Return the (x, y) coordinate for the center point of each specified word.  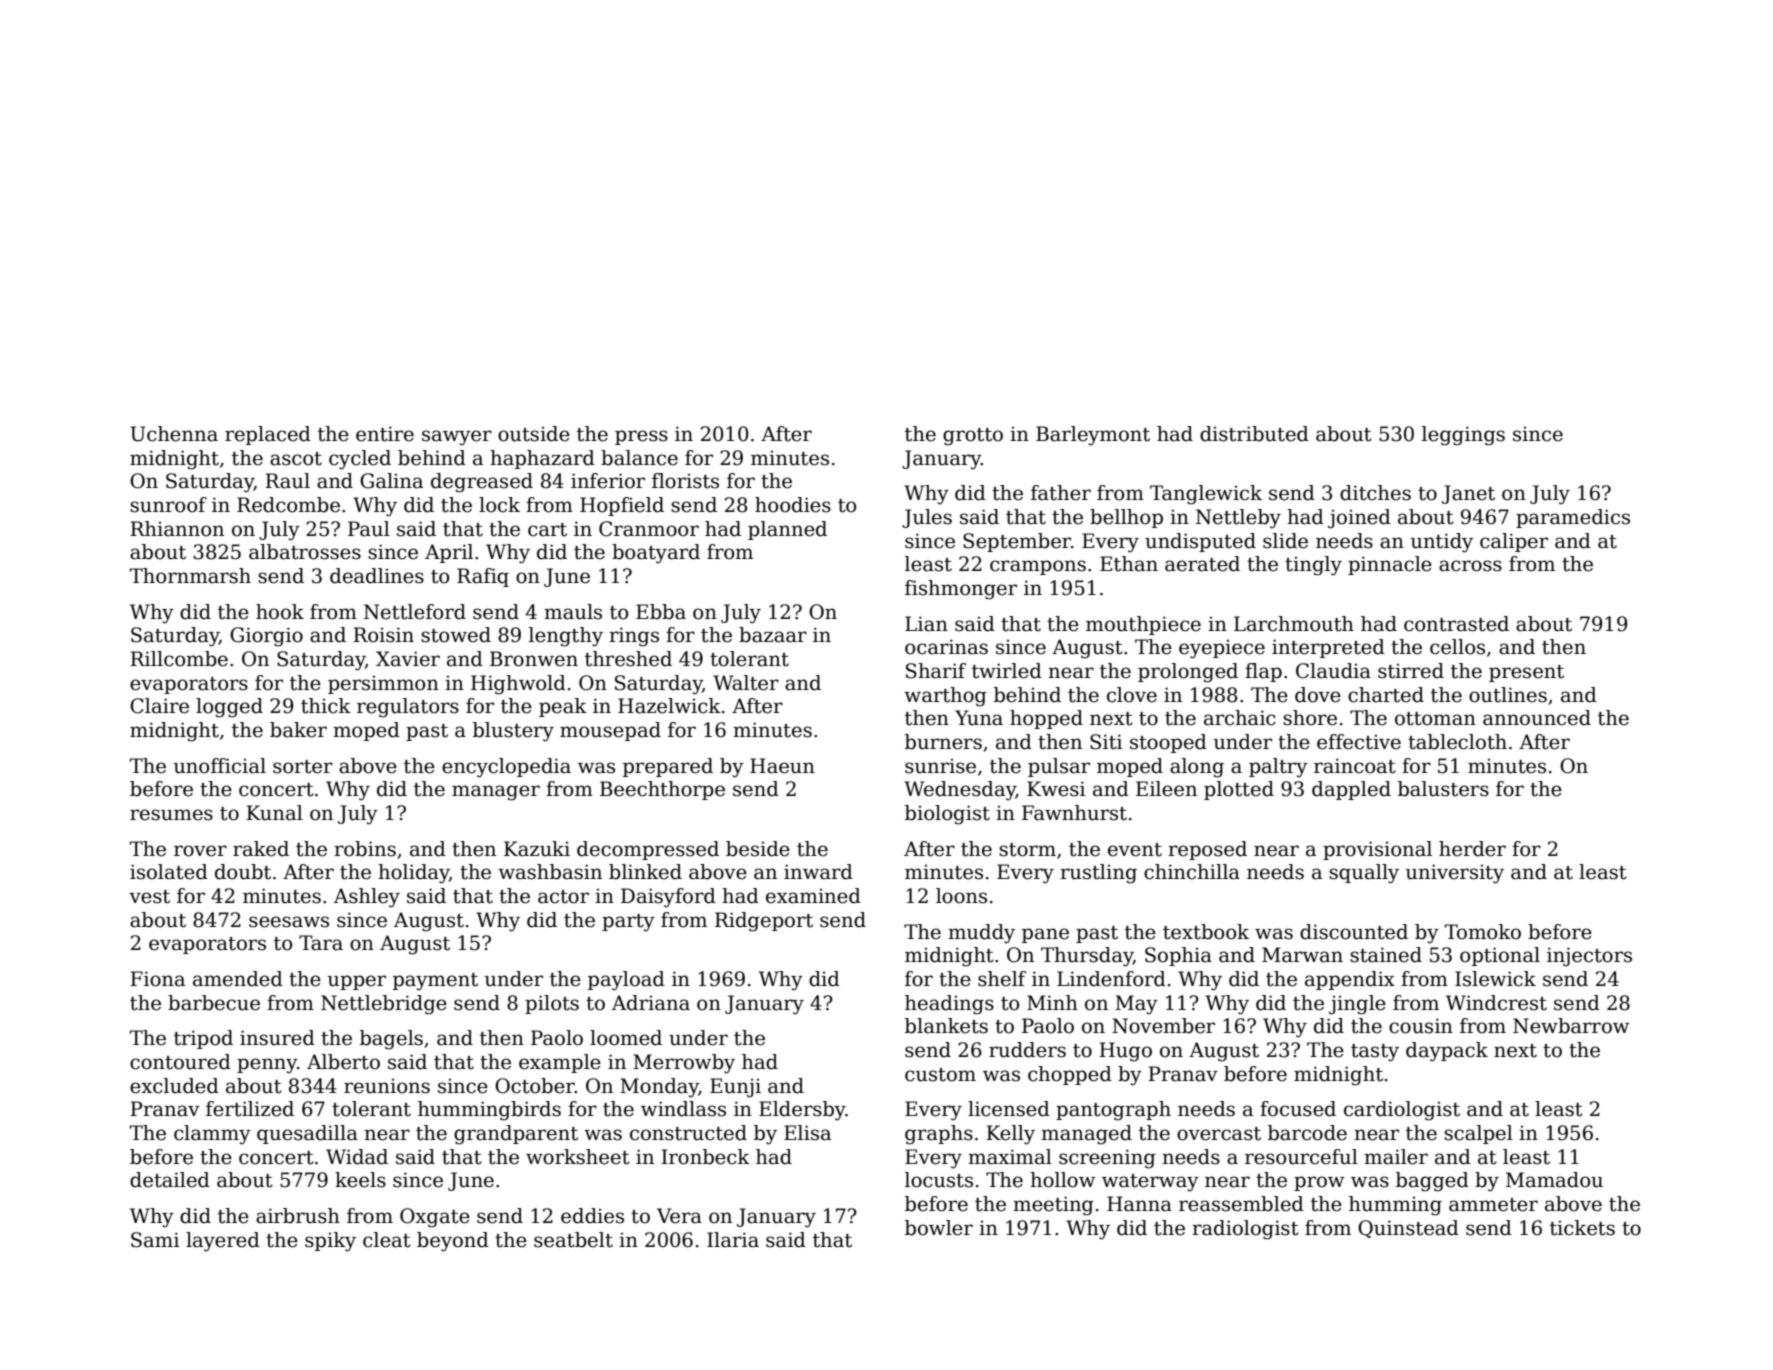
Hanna (1139, 1204)
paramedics (1573, 518)
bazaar (773, 635)
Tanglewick (1206, 495)
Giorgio (266, 637)
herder (1472, 849)
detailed (170, 1180)
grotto (973, 437)
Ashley (367, 898)
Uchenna (174, 434)
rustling (1098, 874)
